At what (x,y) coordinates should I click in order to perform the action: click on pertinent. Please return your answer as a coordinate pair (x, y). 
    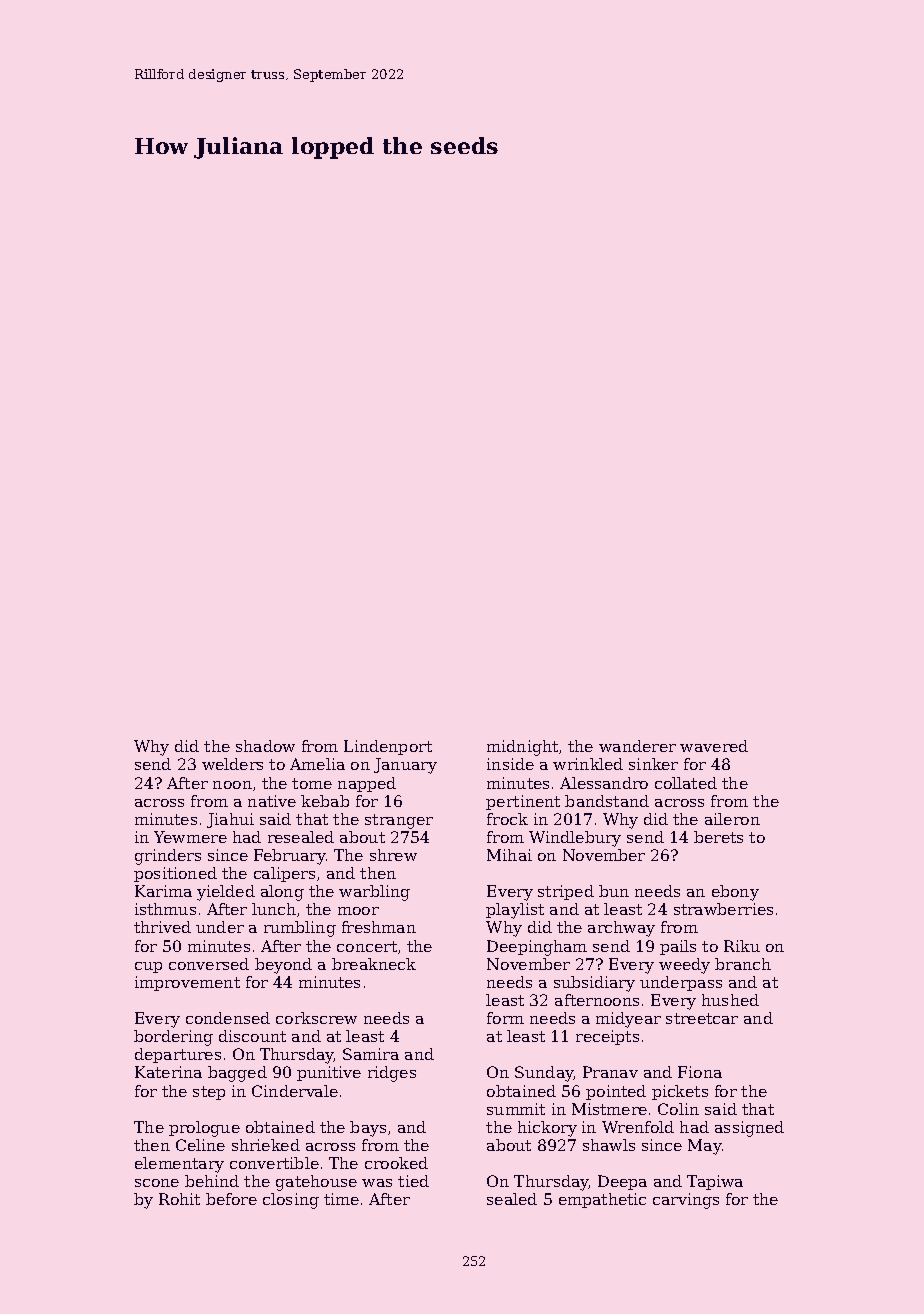
    Looking at the image, I should click on (523, 802).
